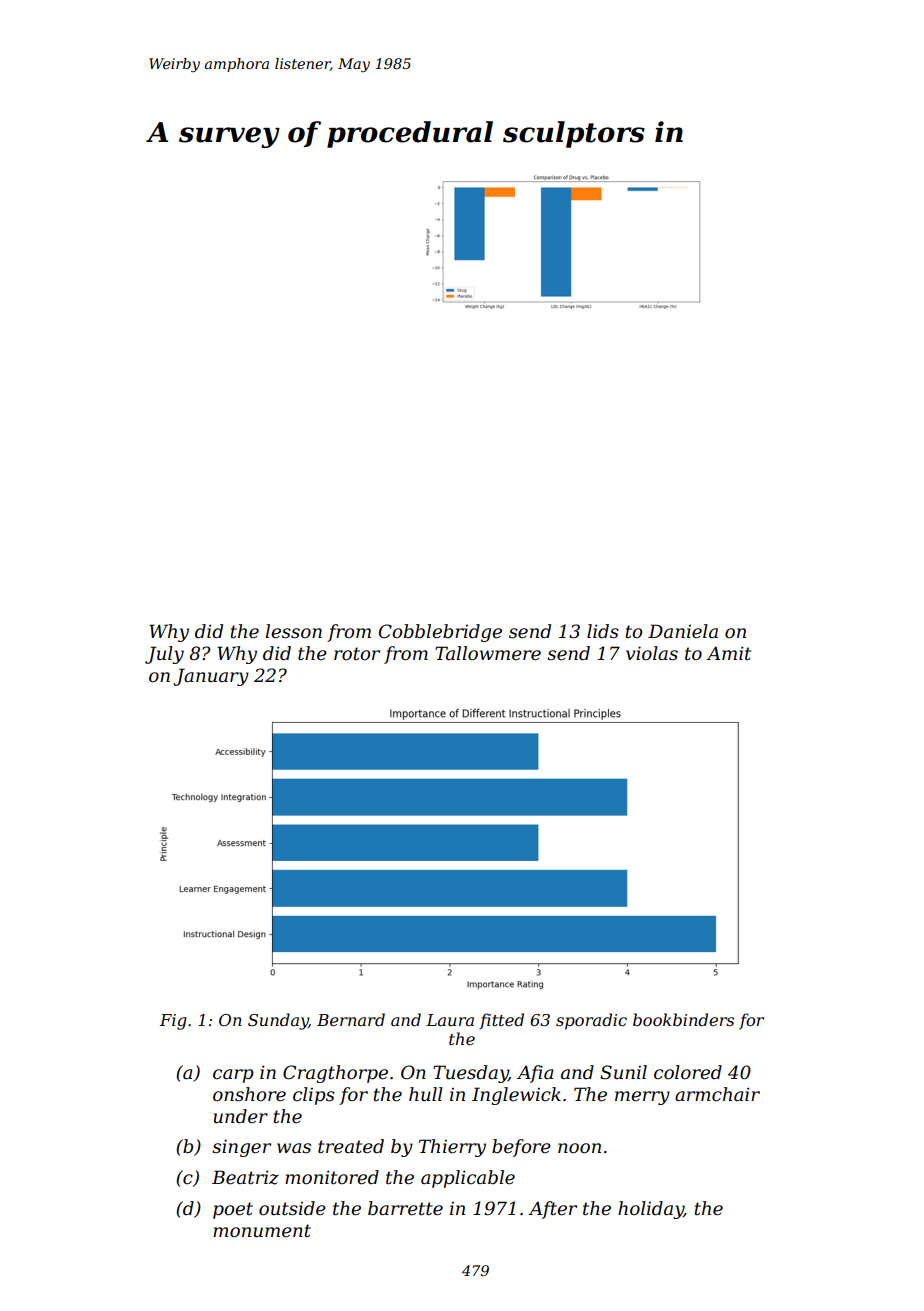 This screenshot has height=1311, width=924. What do you see at coordinates (579, 1148) in the screenshot?
I see `noon` at bounding box center [579, 1148].
